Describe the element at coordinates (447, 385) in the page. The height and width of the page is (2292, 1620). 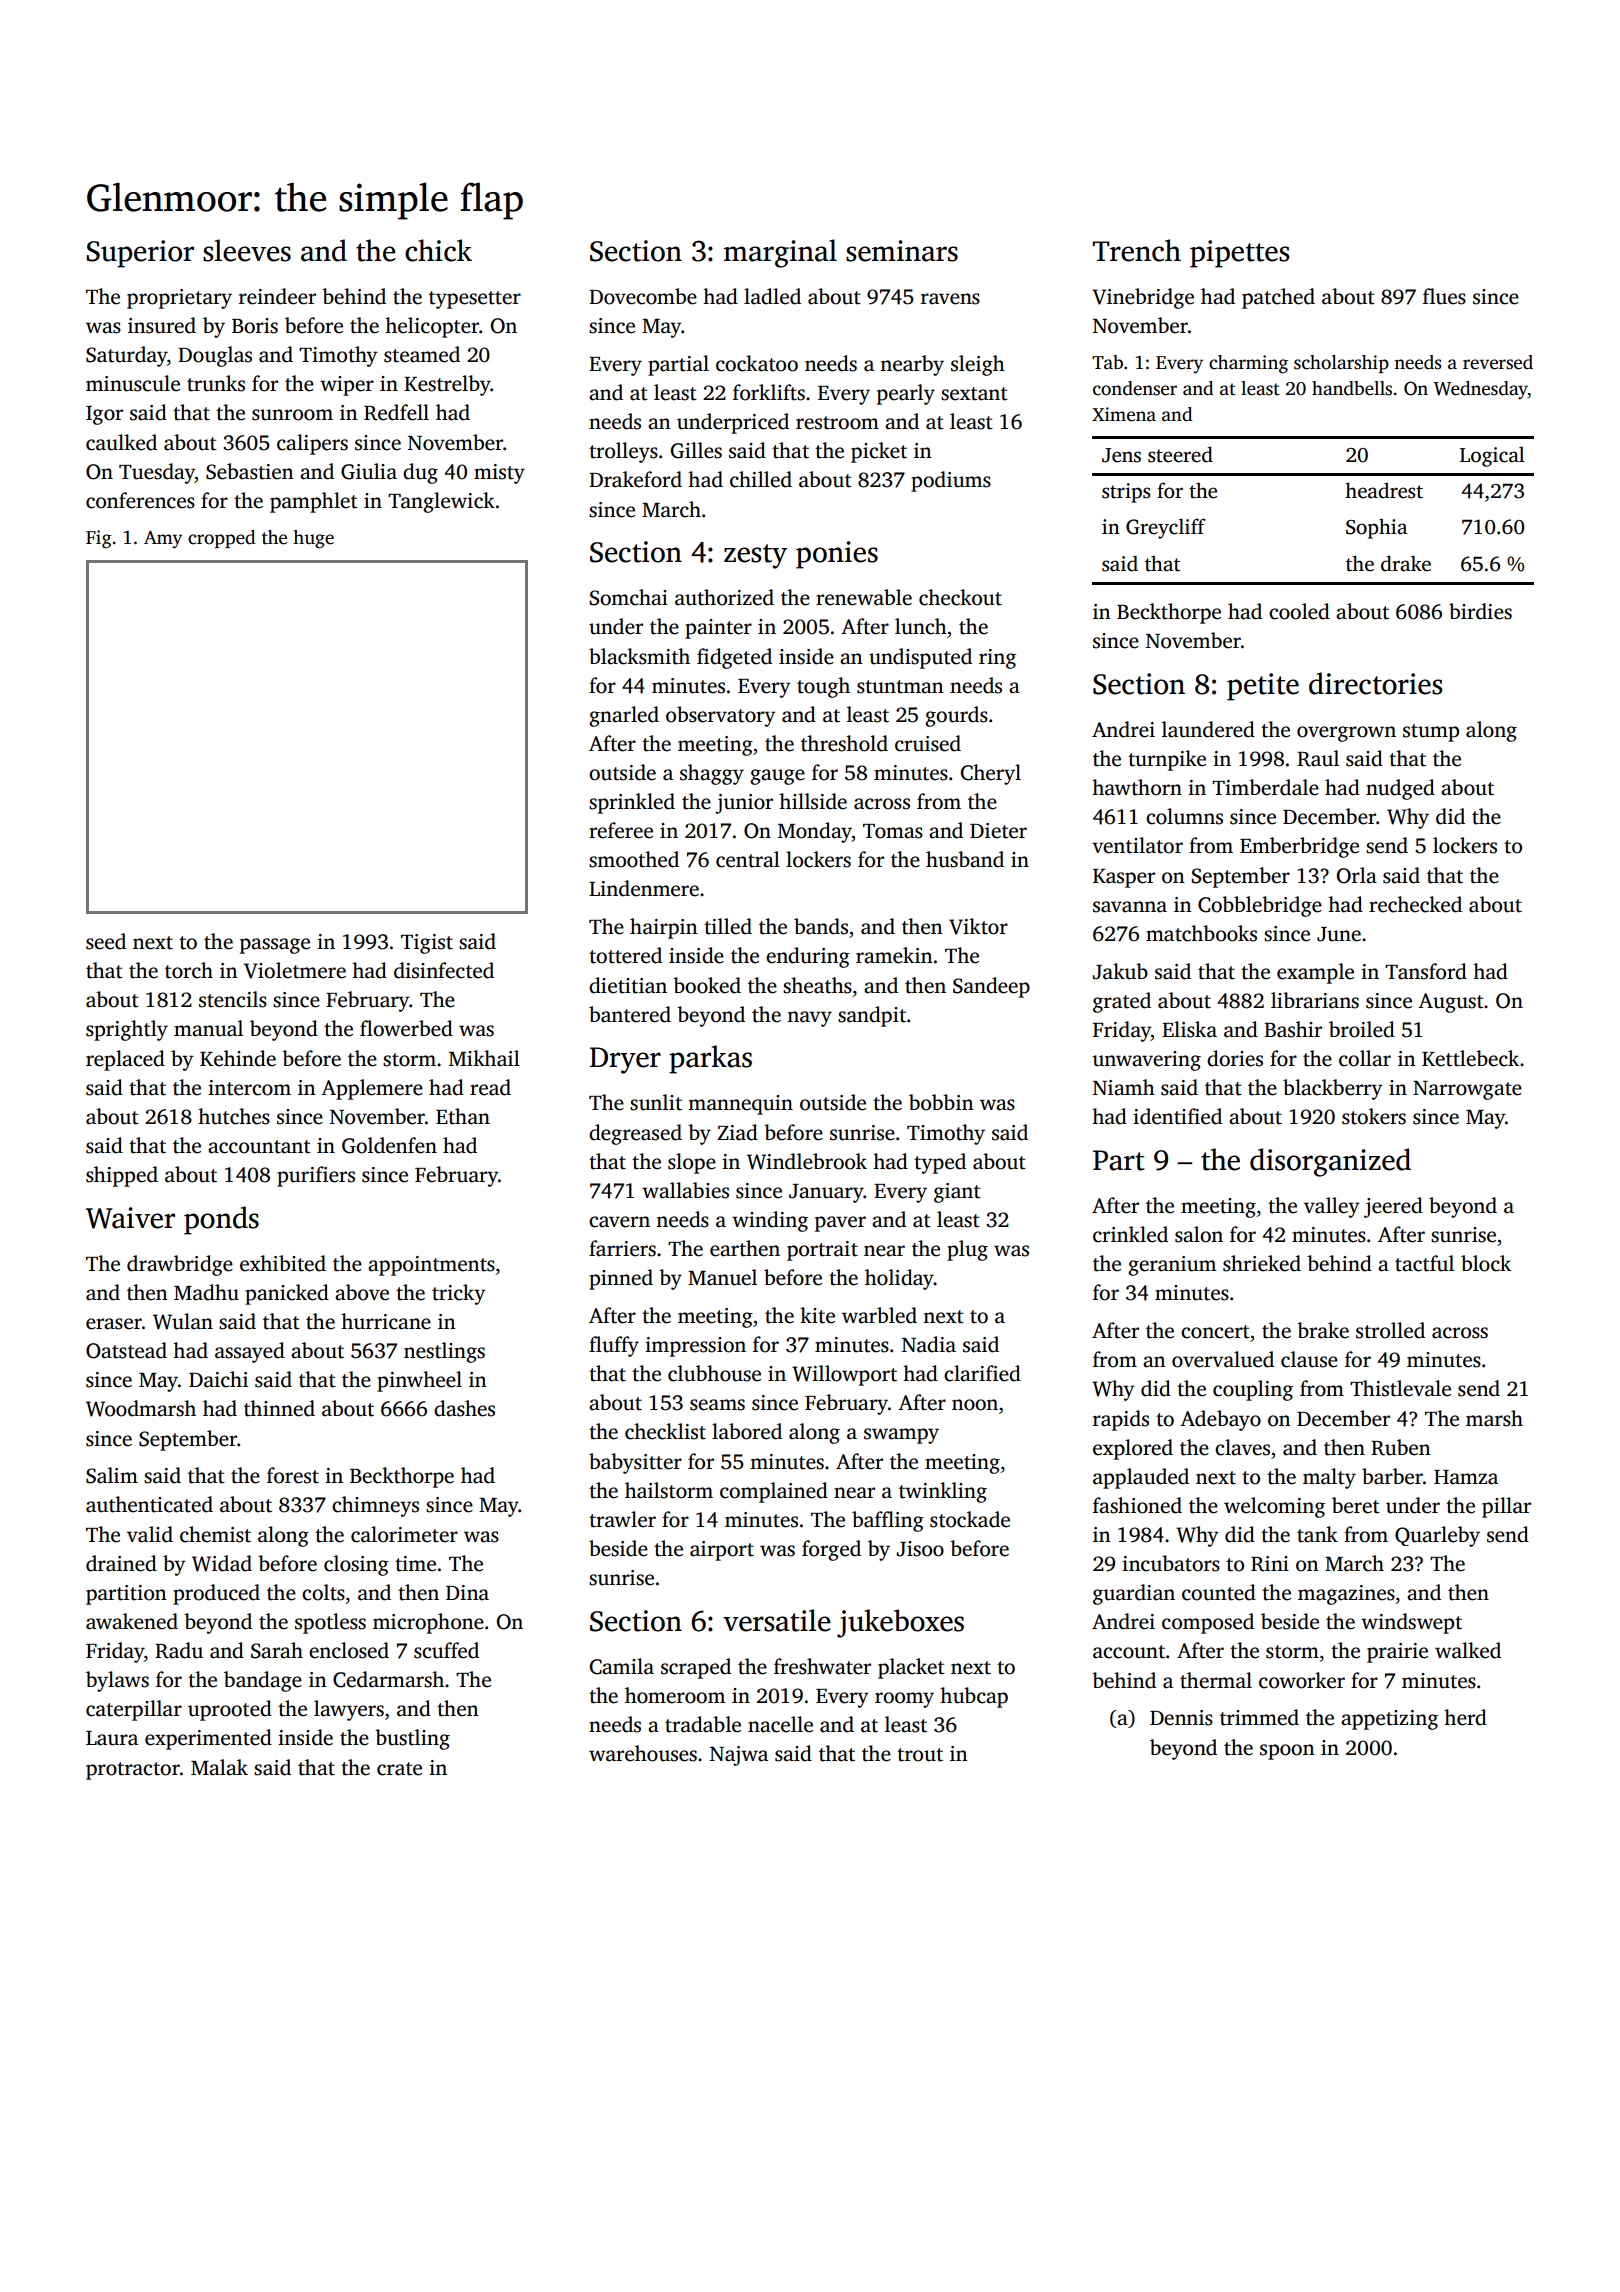
I see `Kestrelby` at that location.
